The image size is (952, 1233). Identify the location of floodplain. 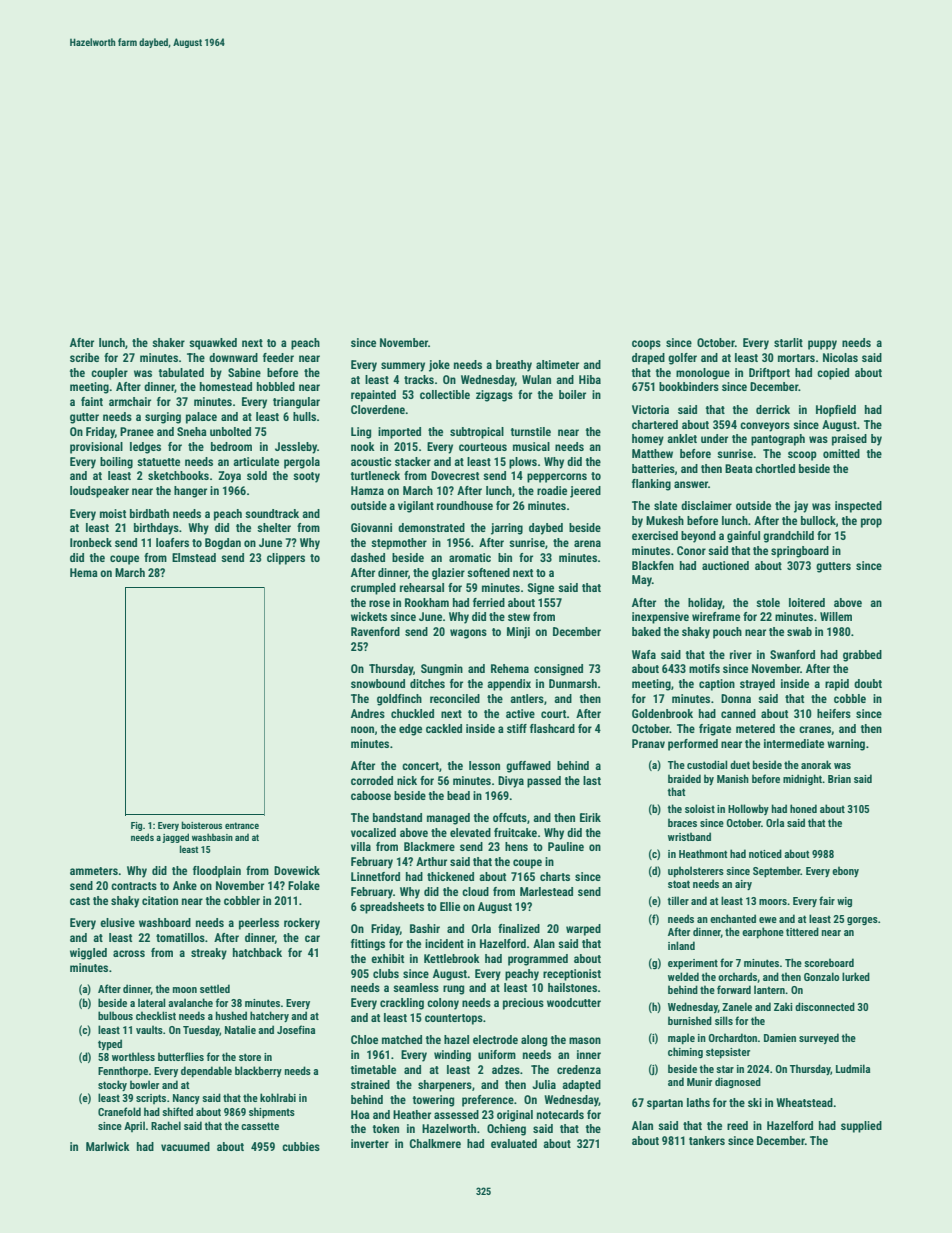
(217, 872).
